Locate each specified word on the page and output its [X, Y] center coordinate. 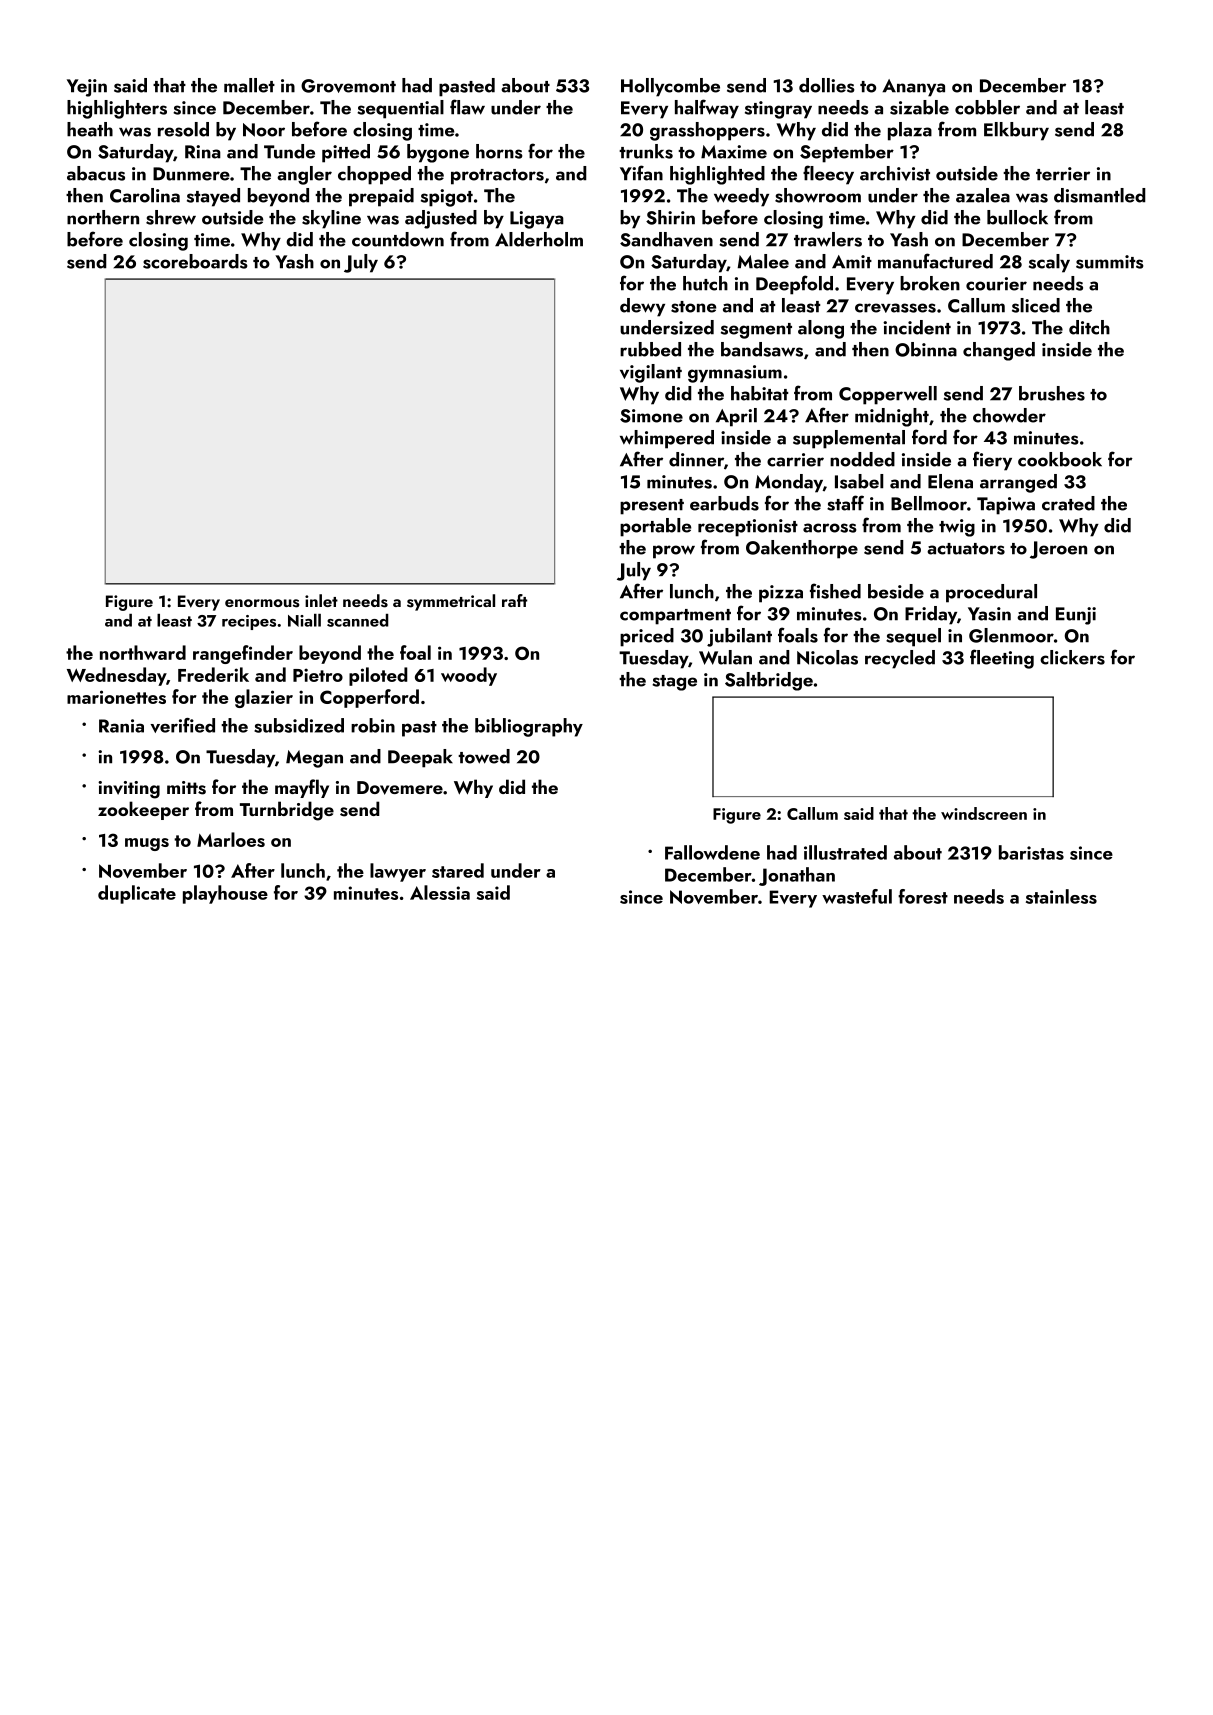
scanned [358, 620]
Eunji [1076, 616]
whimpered [667, 439]
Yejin [87, 88]
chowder [1009, 415]
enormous [262, 603]
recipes [249, 622]
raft [514, 600]
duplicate [137, 894]
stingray [778, 110]
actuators [966, 549]
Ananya [913, 88]
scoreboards [195, 261]
